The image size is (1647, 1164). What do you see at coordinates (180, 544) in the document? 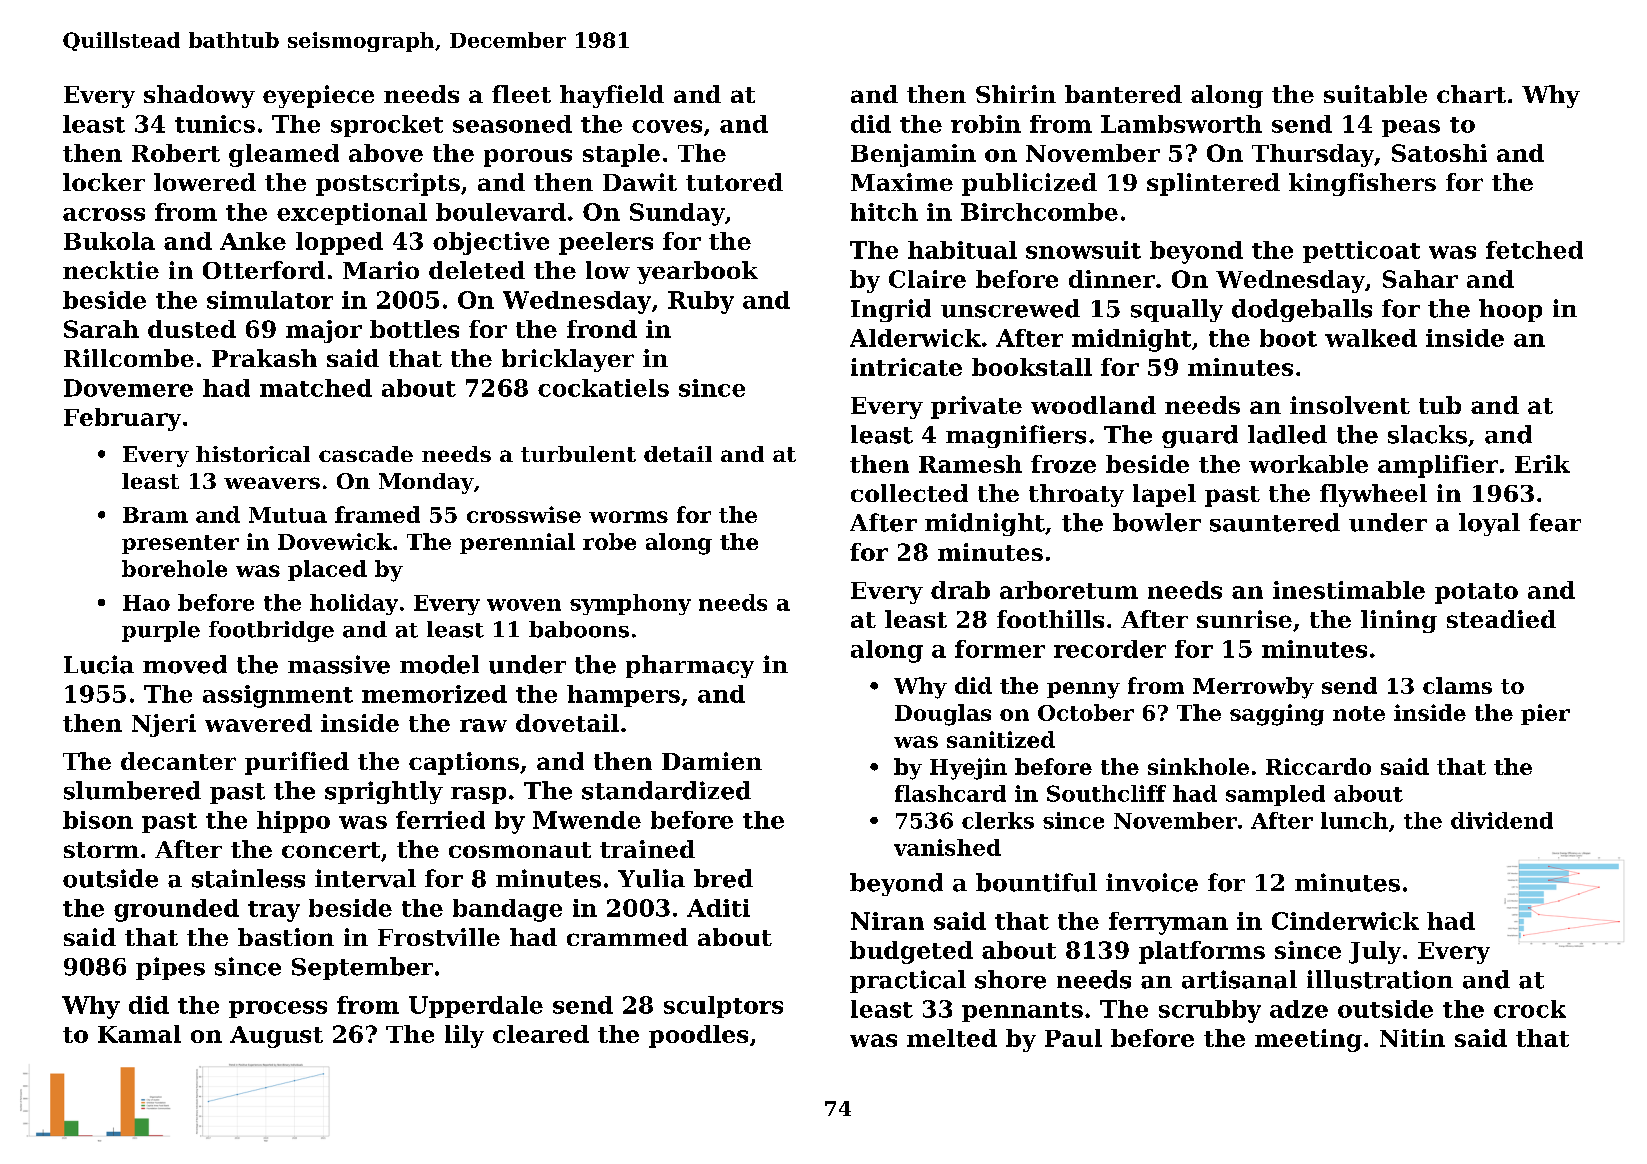
I see `presenter` at bounding box center [180, 544].
